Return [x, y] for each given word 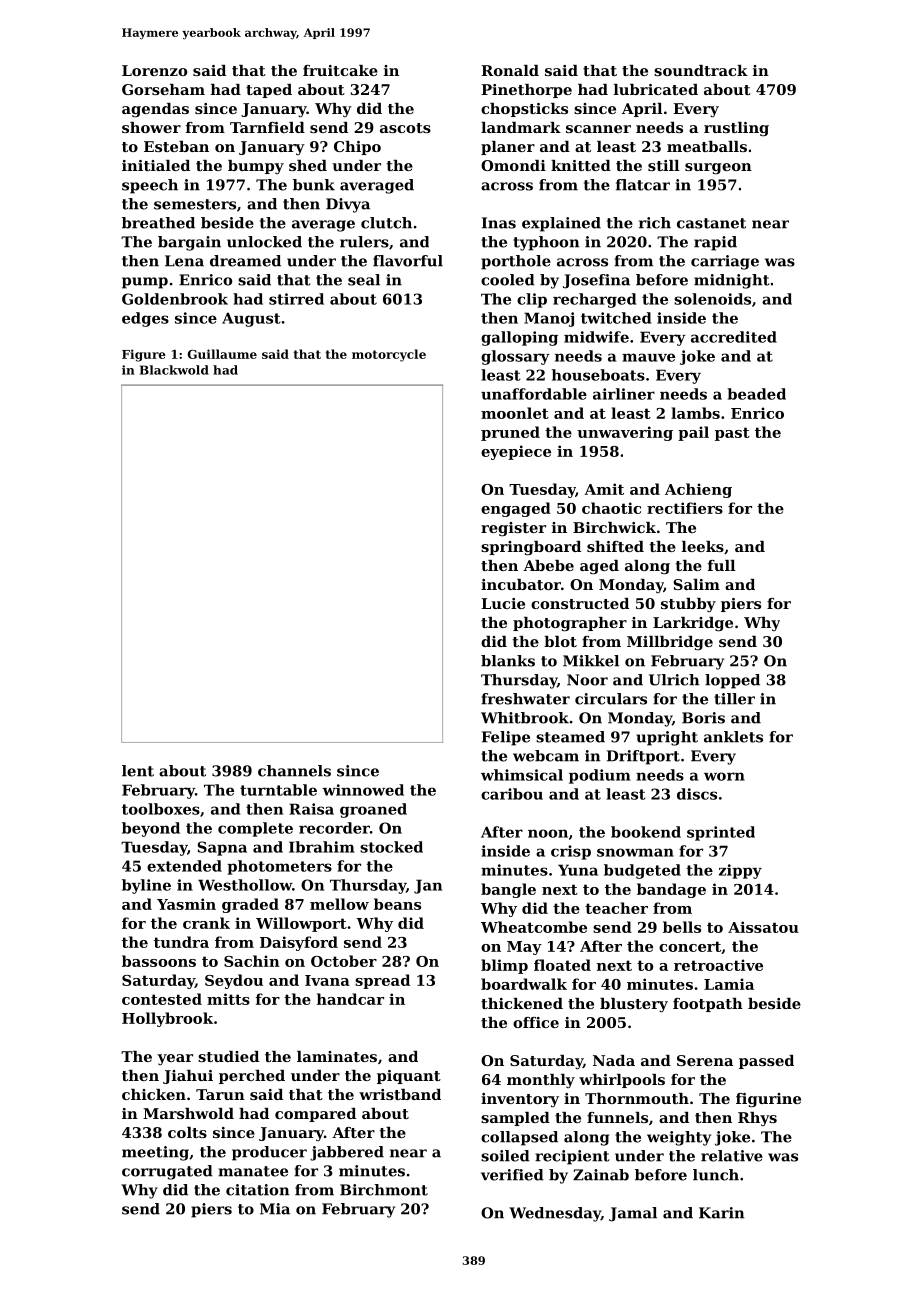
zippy [740, 871]
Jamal [633, 1214]
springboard [531, 548]
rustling [736, 129]
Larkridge [693, 624]
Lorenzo [154, 70]
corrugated [167, 1172]
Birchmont [384, 1190]
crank [206, 923]
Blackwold [174, 370]
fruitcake [340, 70]
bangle [508, 890]
